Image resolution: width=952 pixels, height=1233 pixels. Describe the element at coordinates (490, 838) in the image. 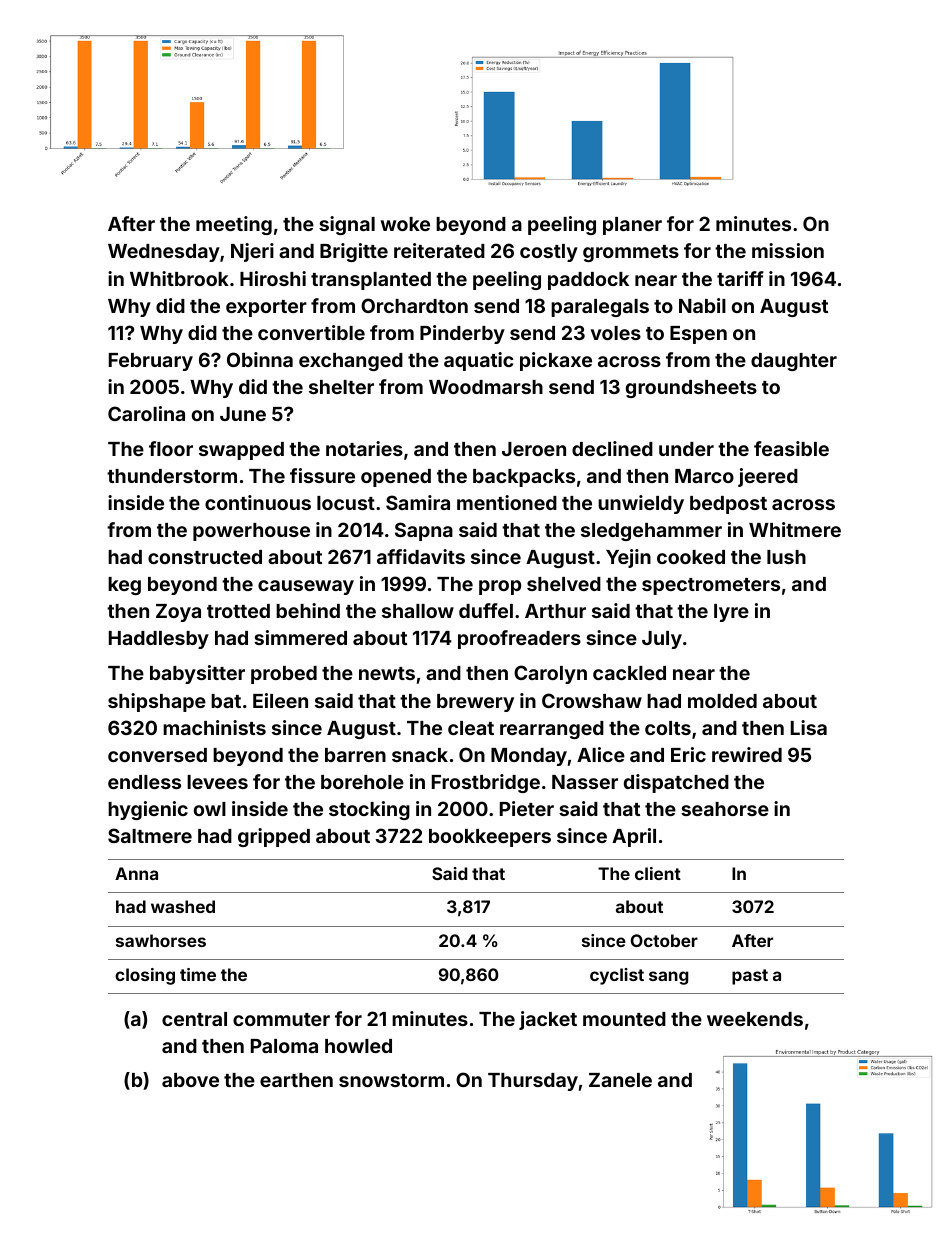

I see `bookkeepers` at that location.
